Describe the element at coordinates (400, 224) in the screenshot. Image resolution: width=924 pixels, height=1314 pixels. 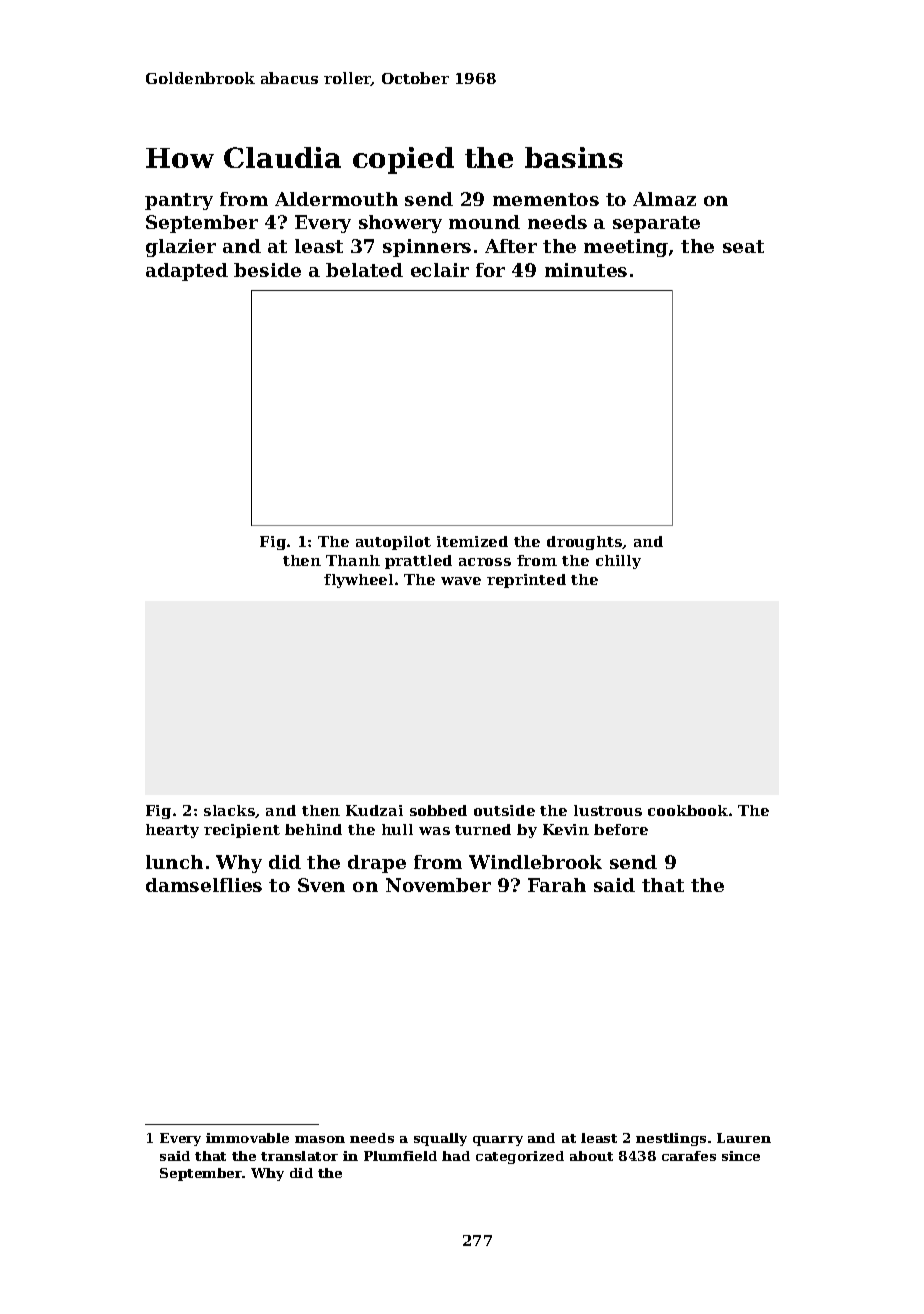
I see `showery` at that location.
